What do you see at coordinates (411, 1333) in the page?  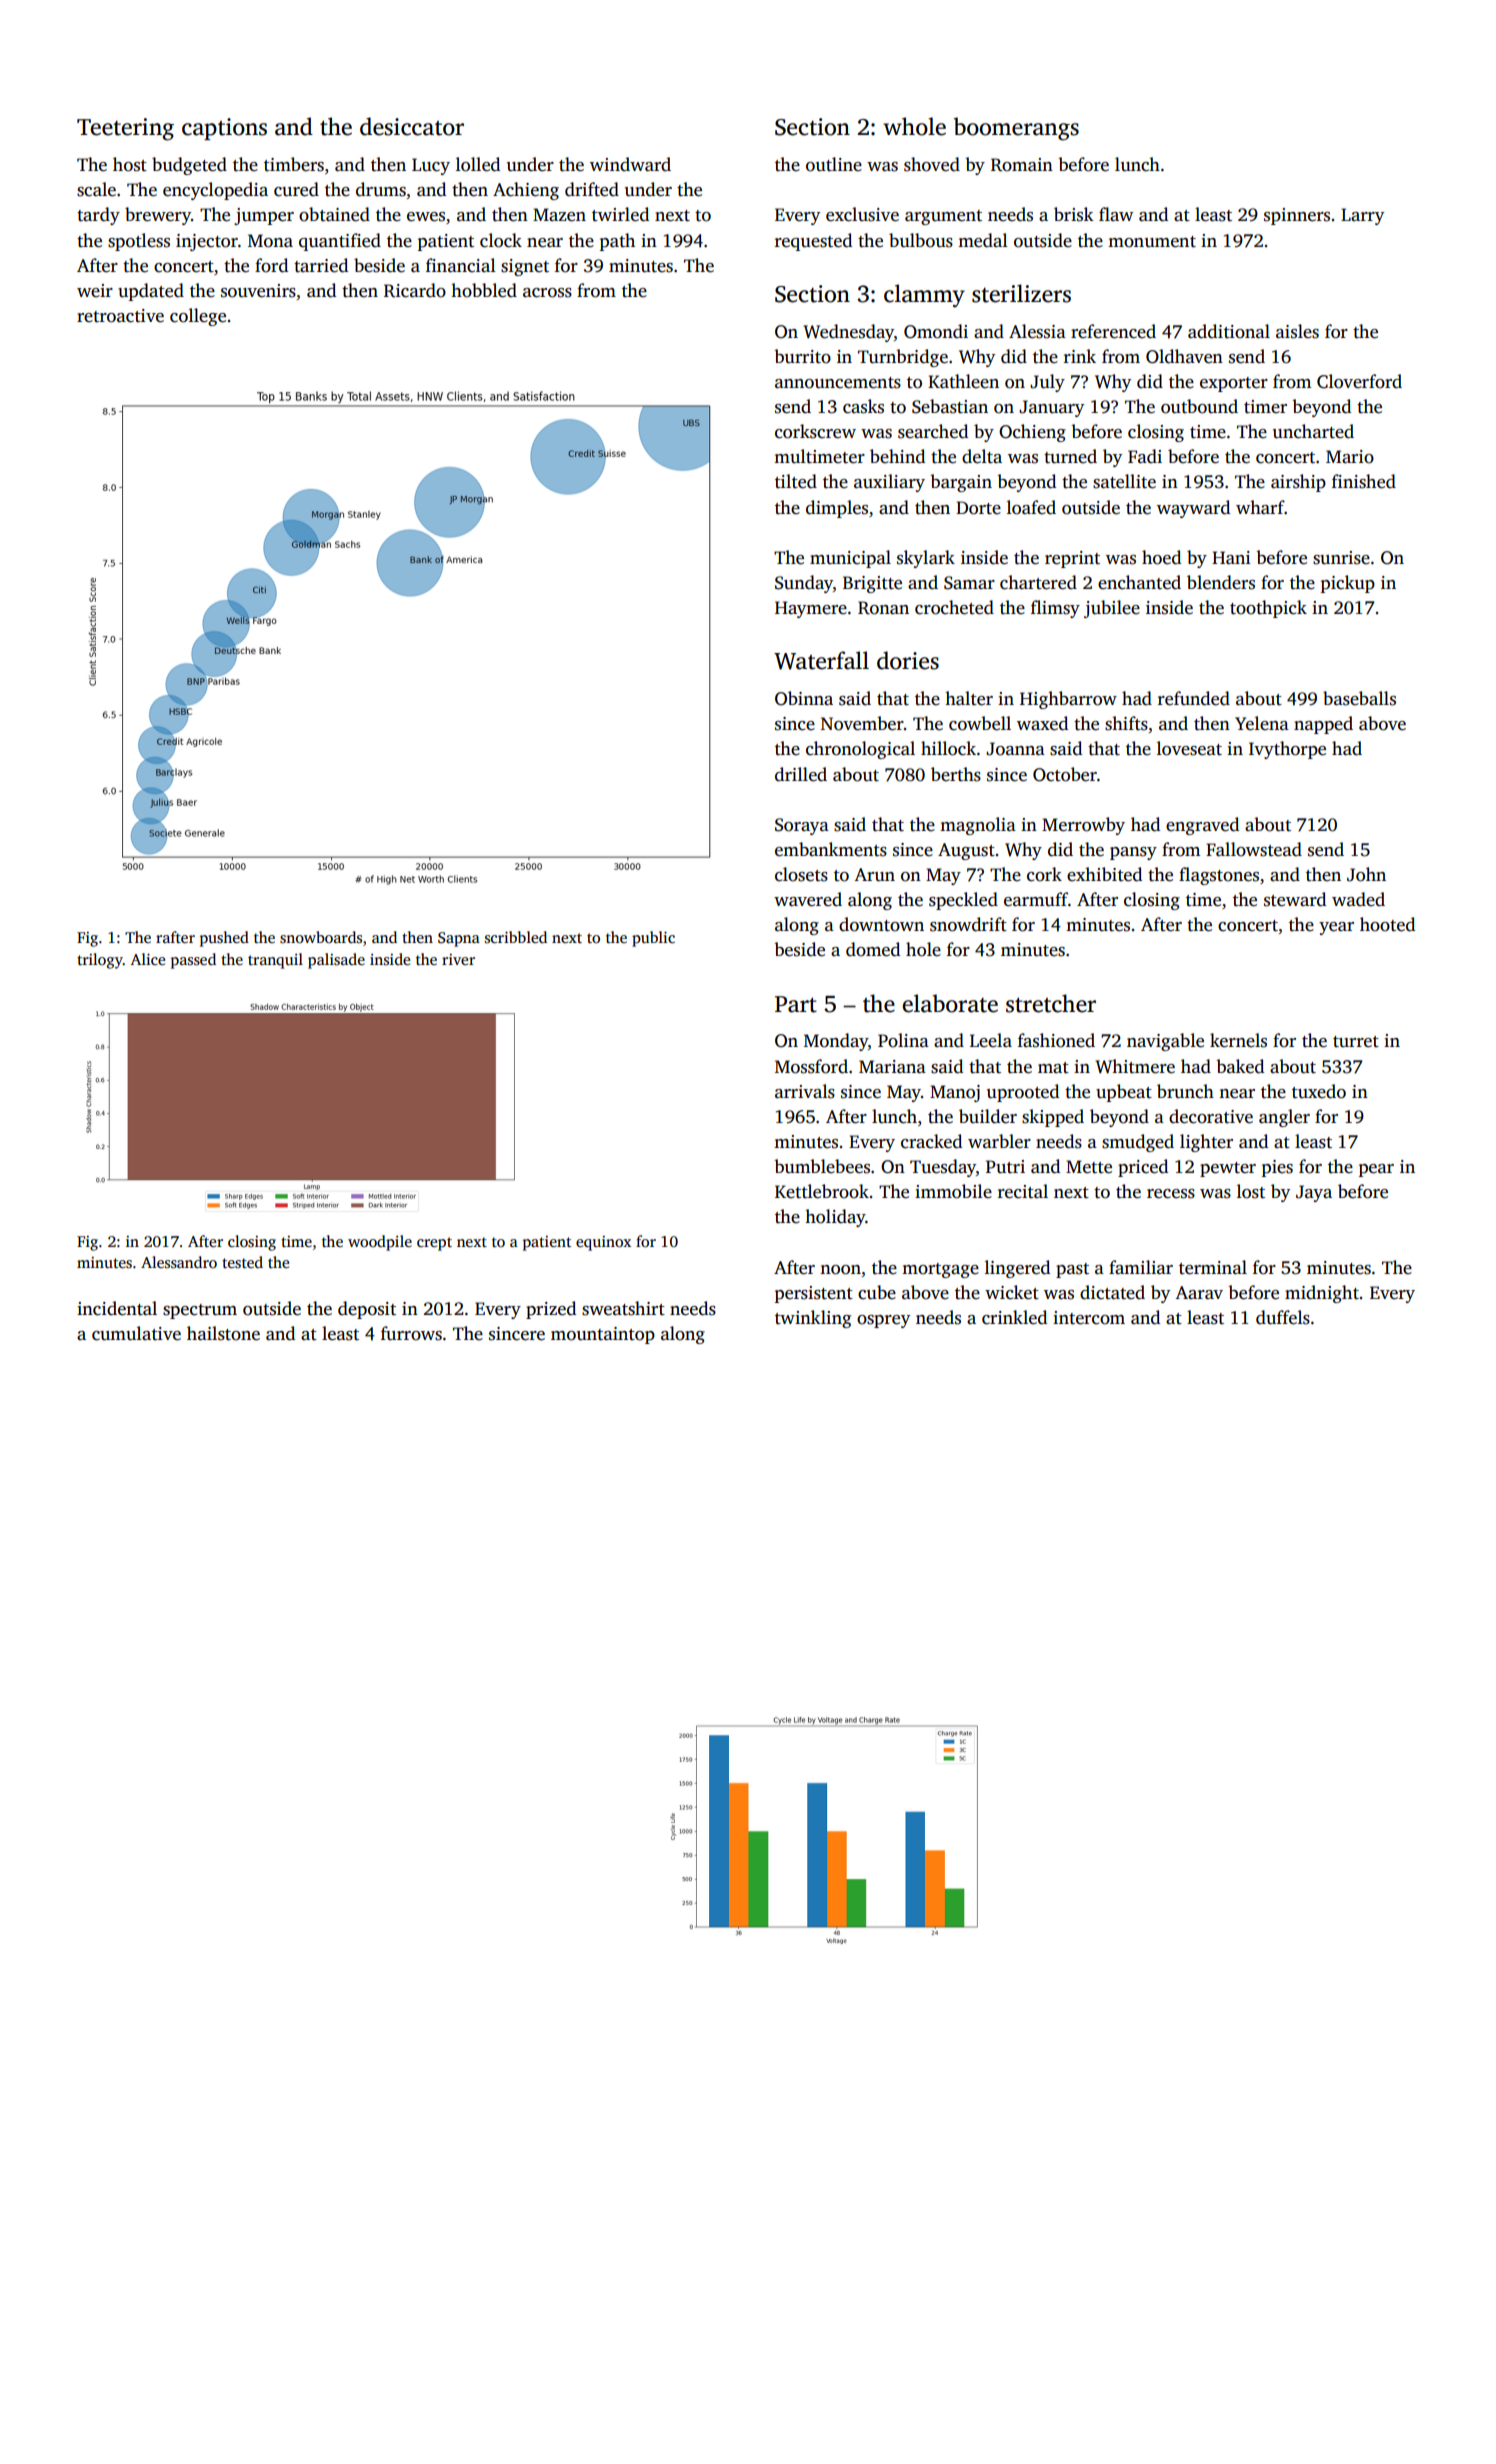 I see `furrows` at bounding box center [411, 1333].
